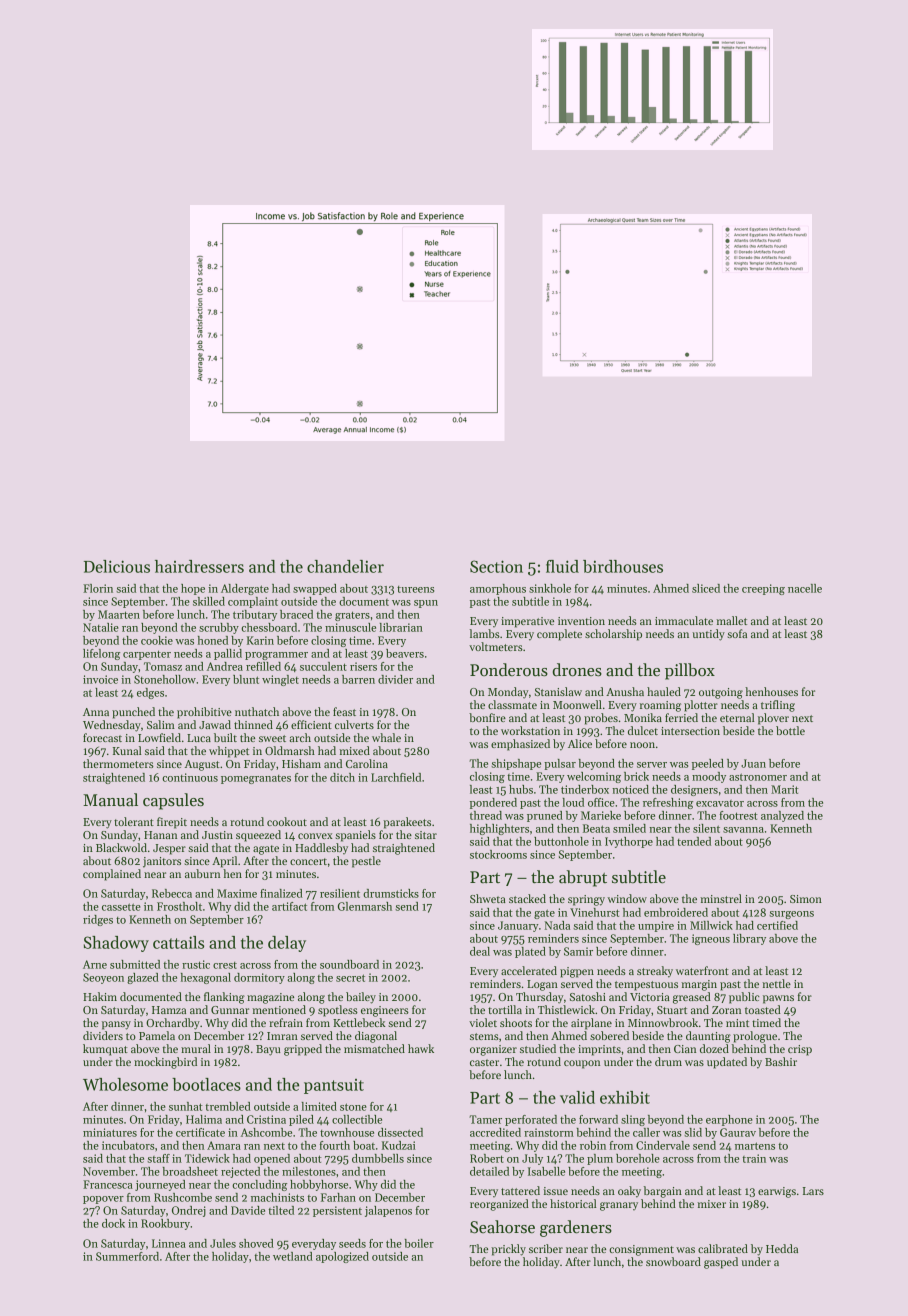  Describe the element at coordinates (690, 671) in the screenshot. I see `pillbox` at that location.
